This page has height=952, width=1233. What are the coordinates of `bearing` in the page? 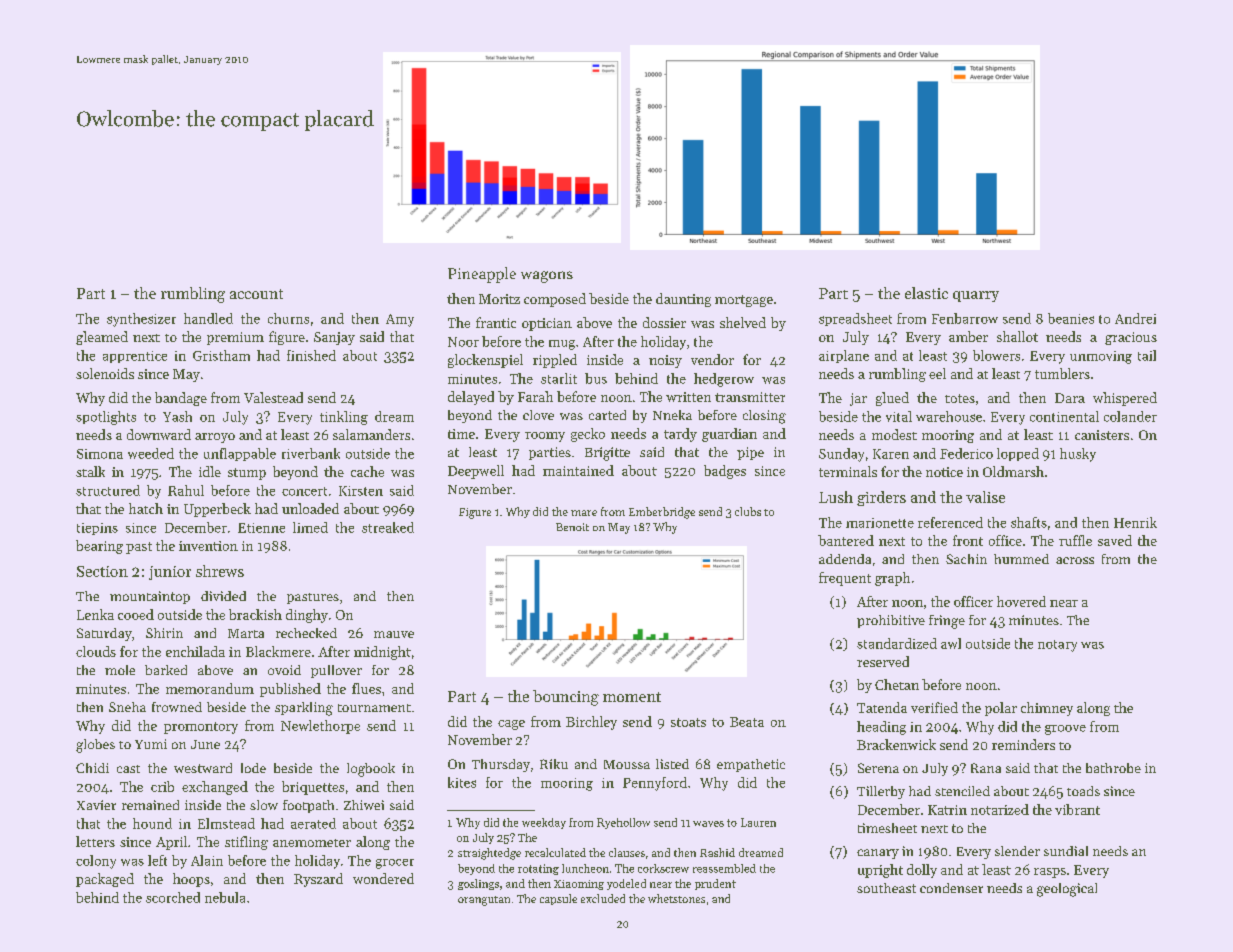 It's located at (99, 547).
